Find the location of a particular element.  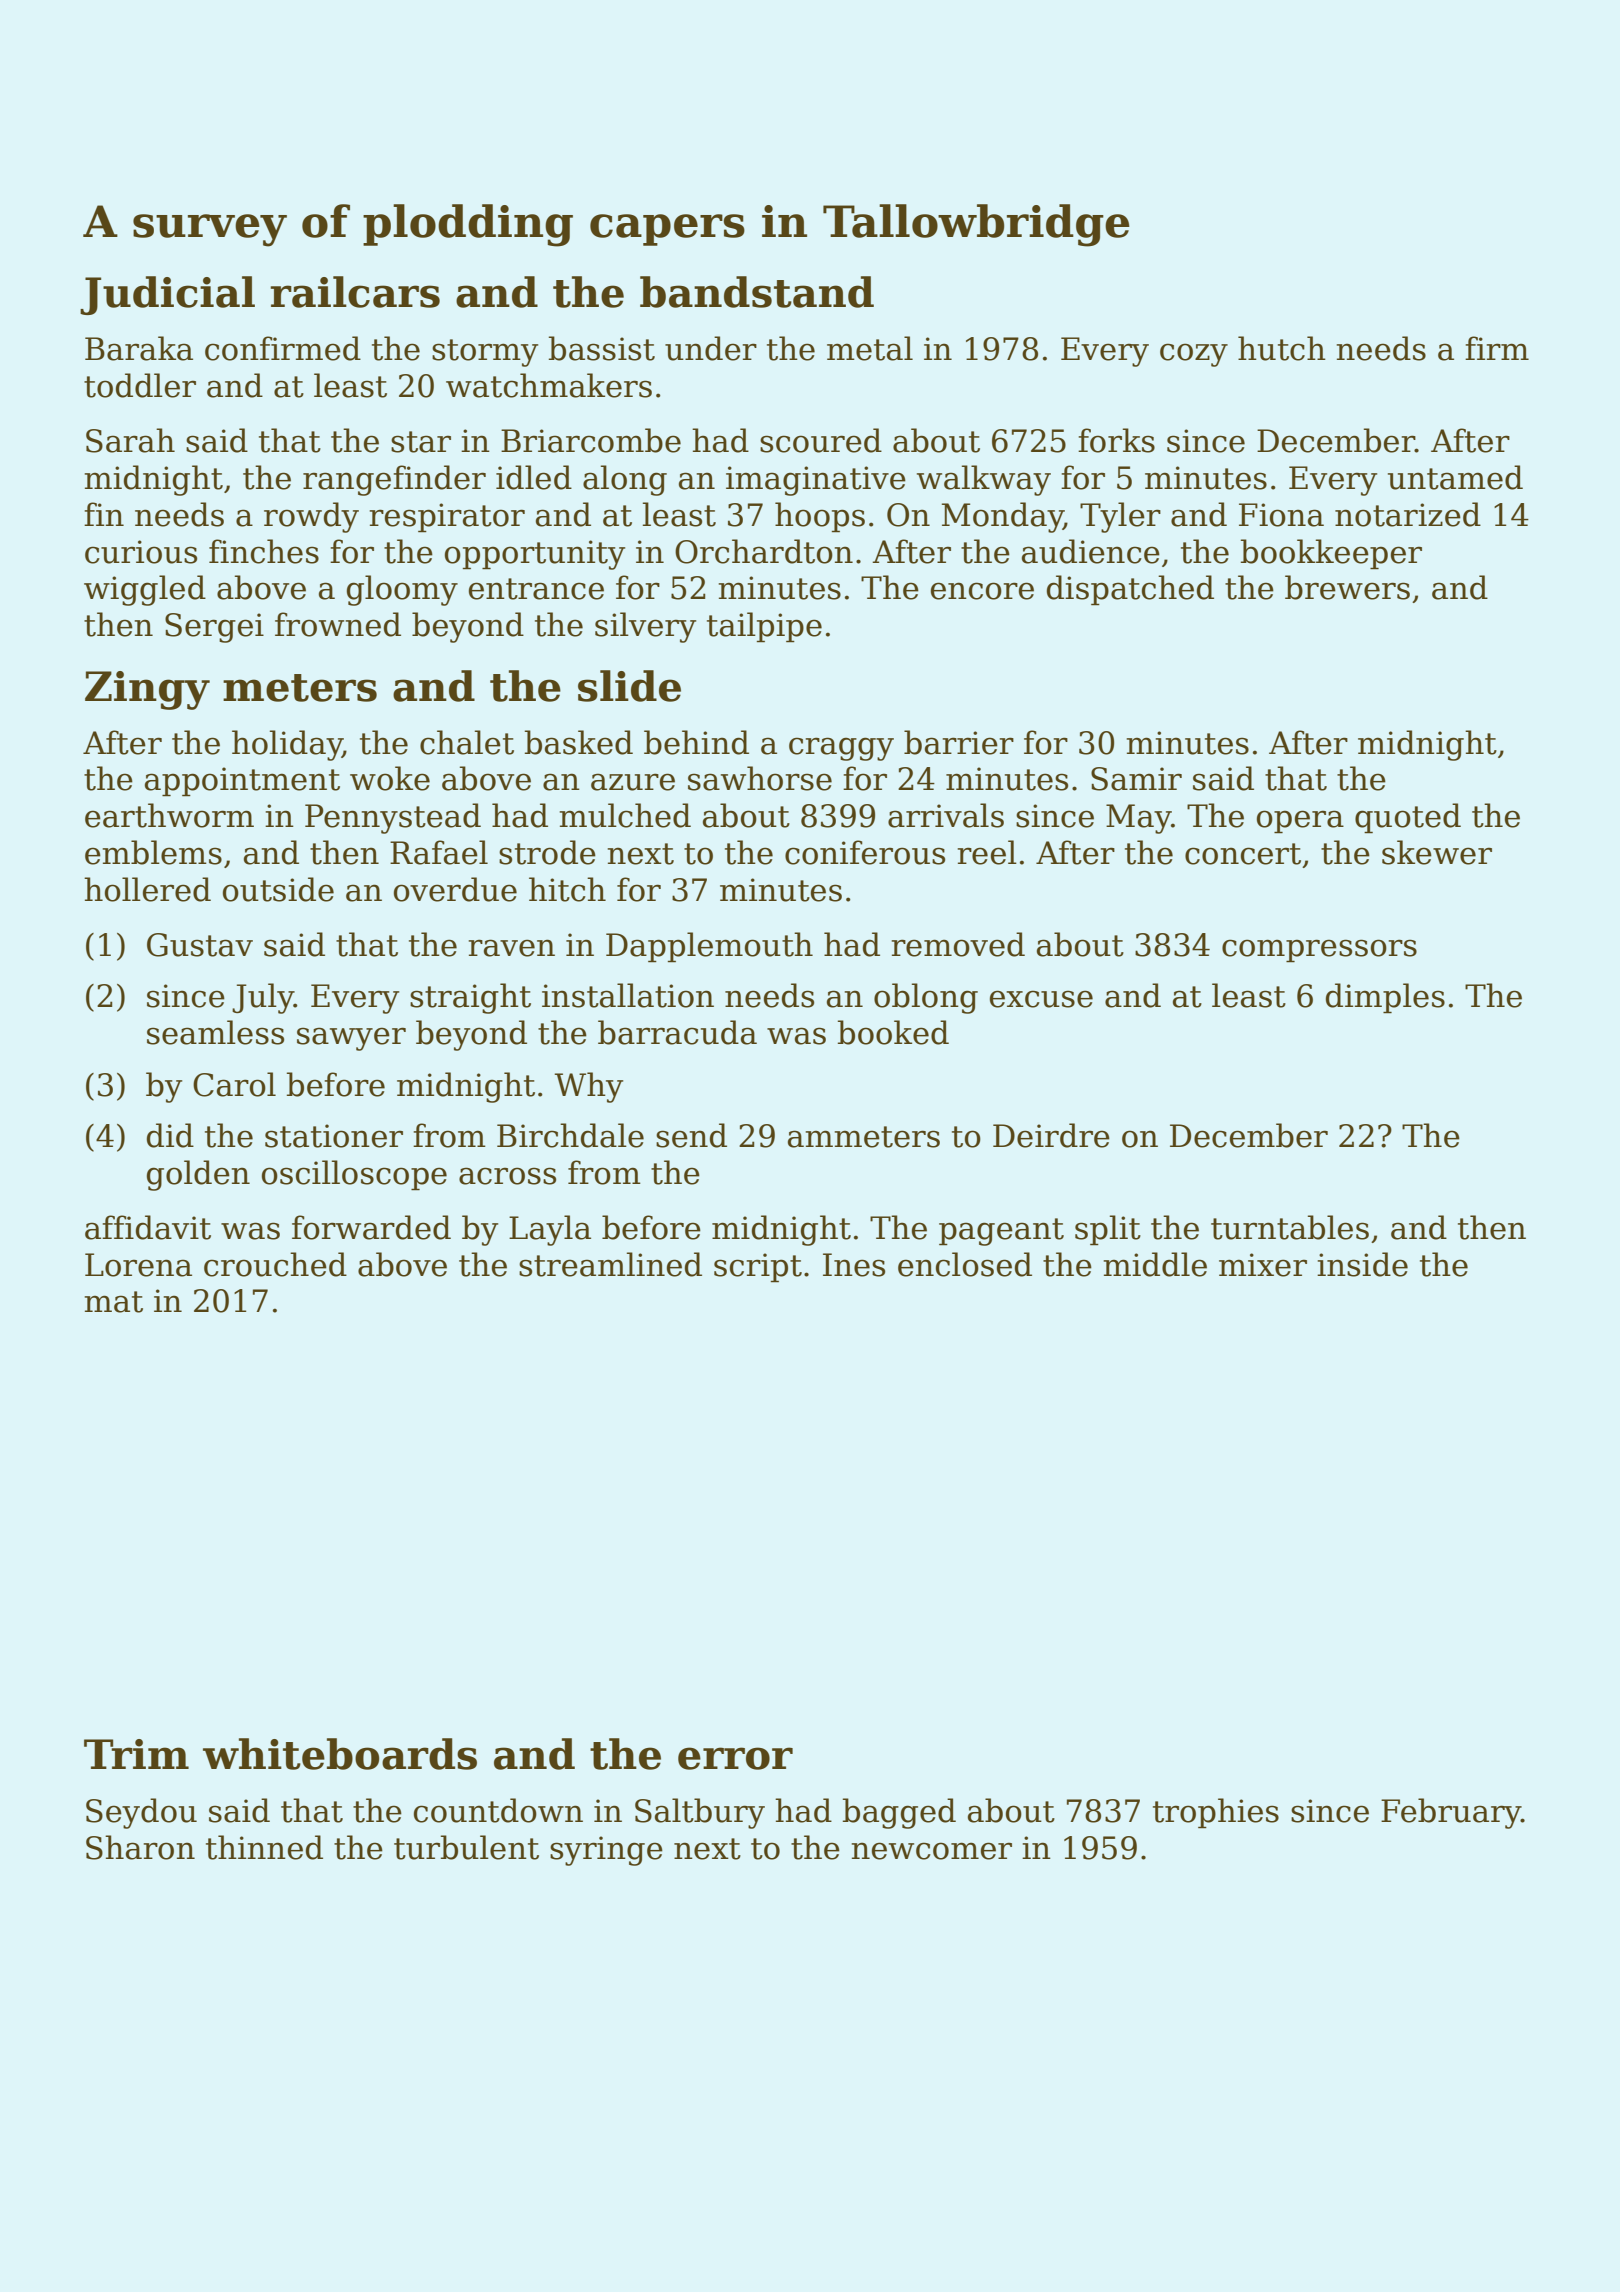

bookkeeper is located at coordinates (1331, 554).
